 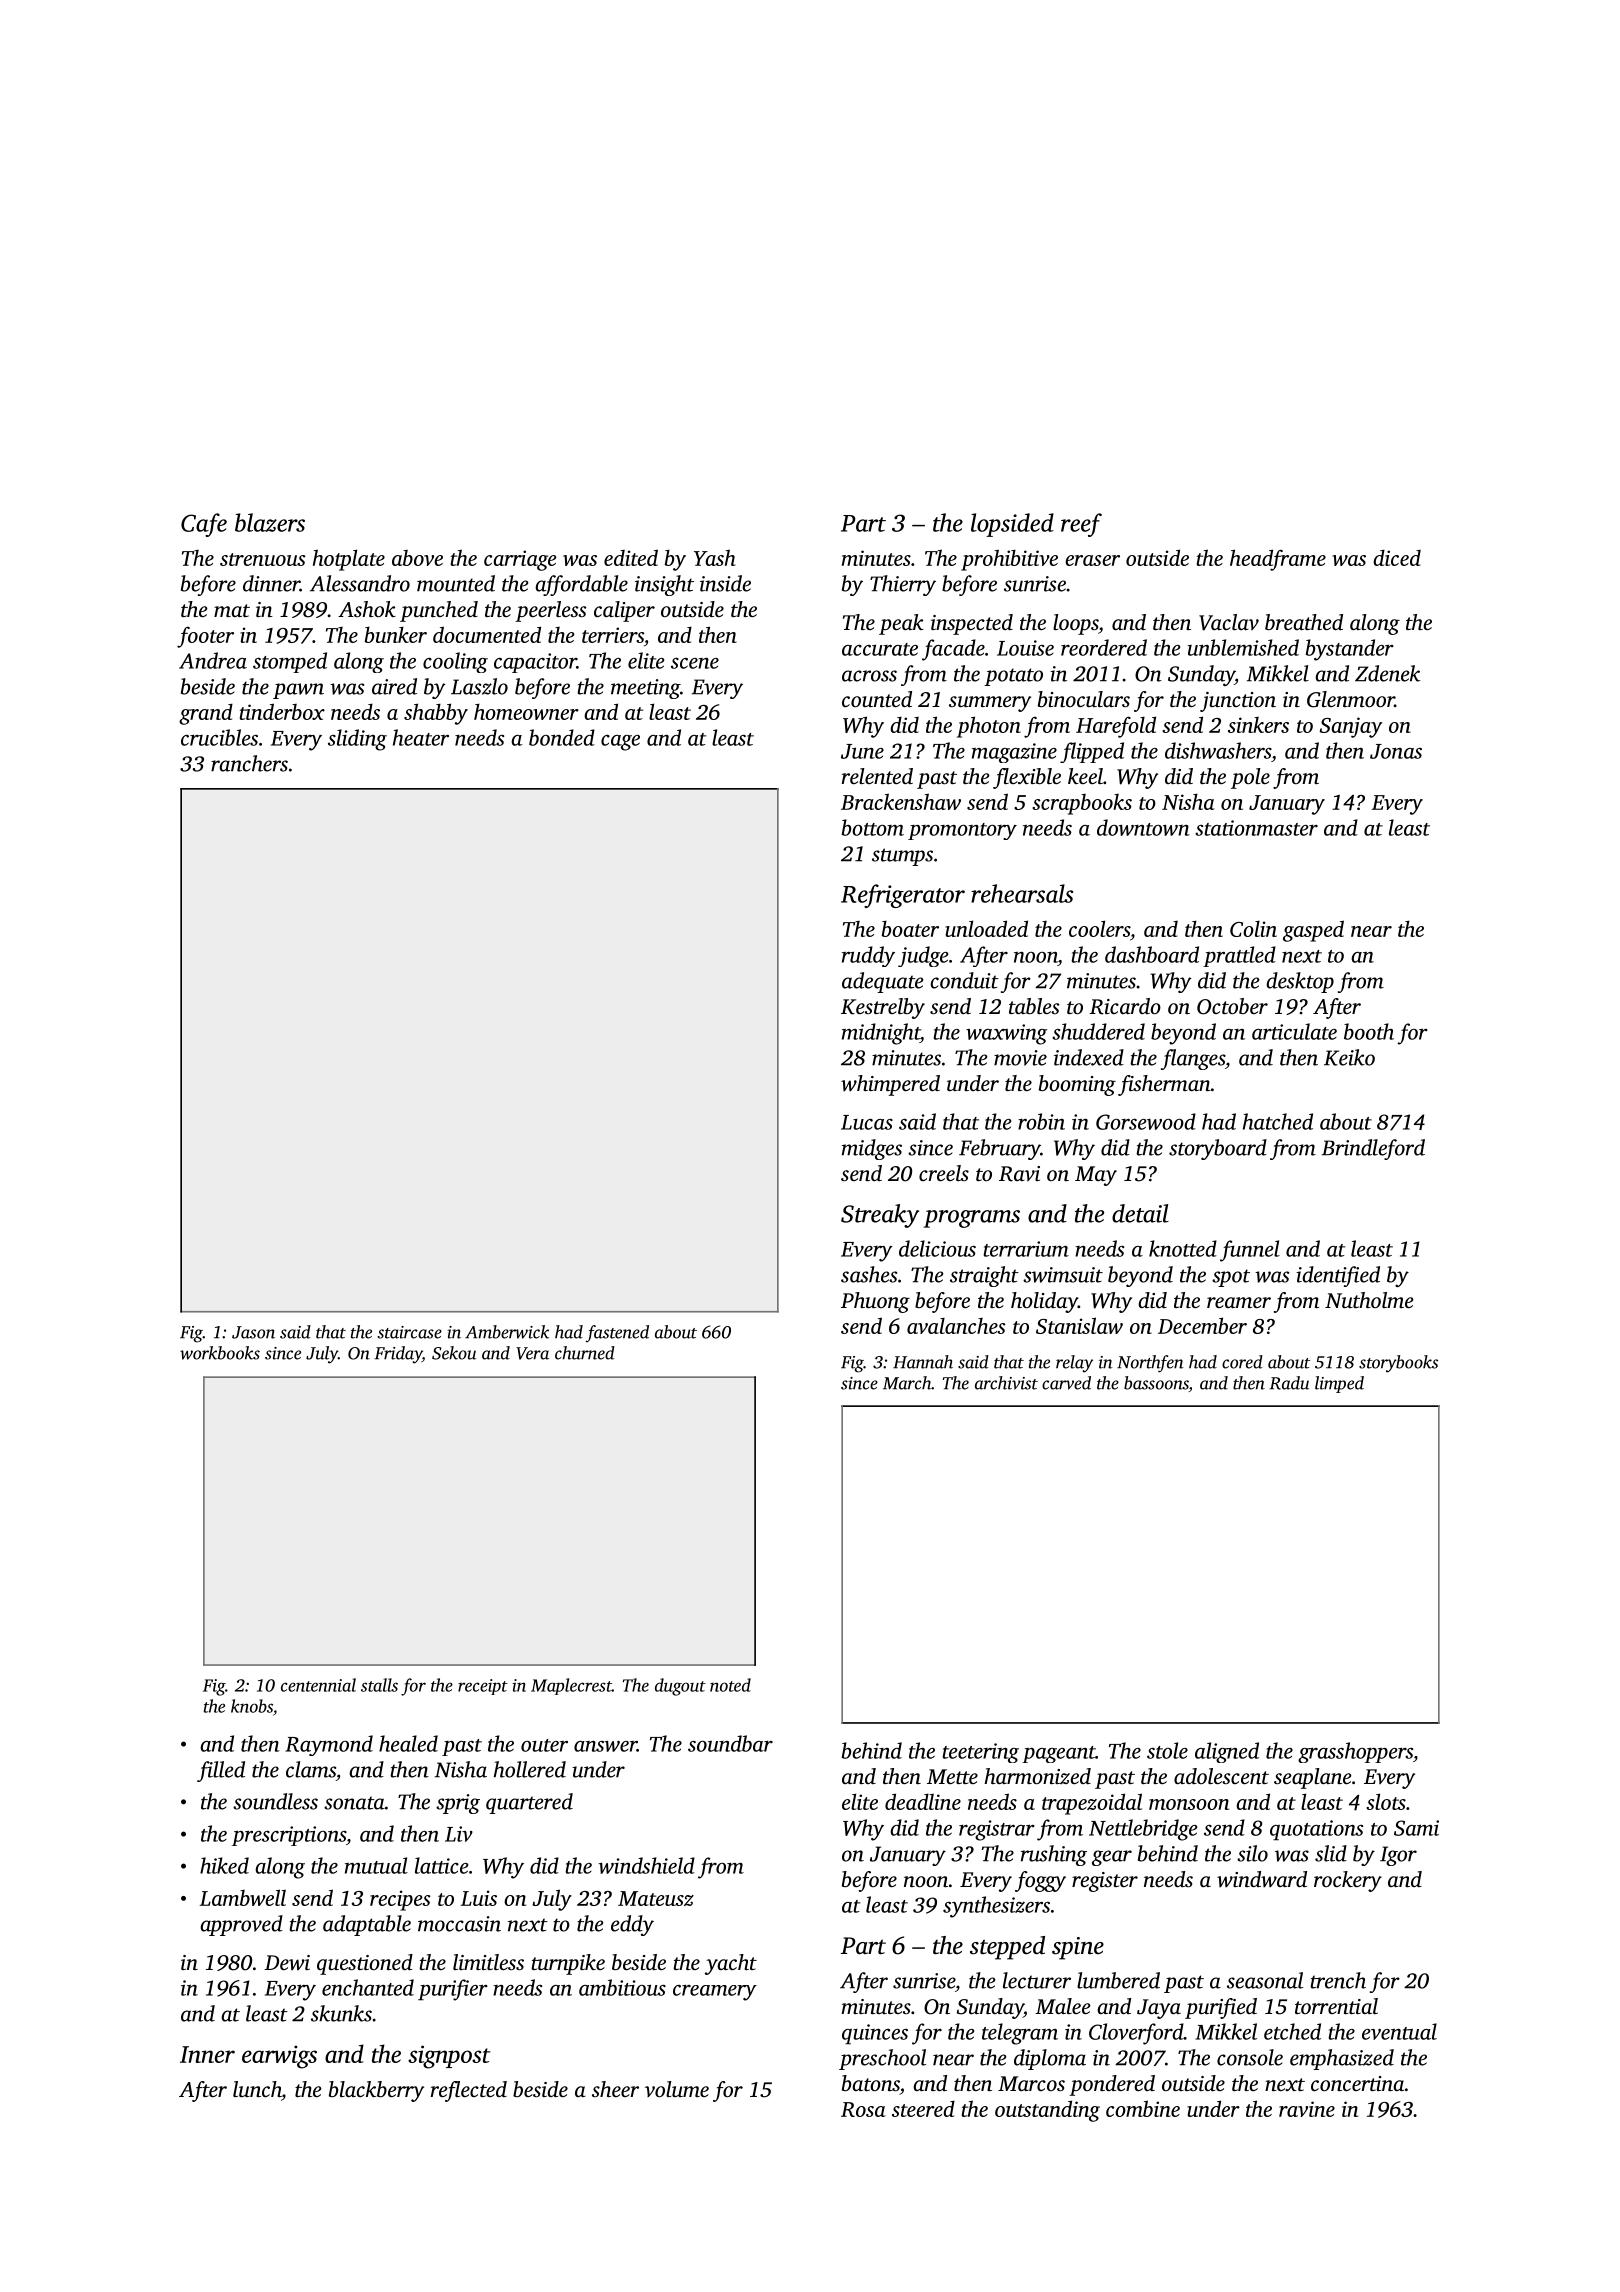 What do you see at coordinates (903, 585) in the screenshot?
I see `Thierry` at bounding box center [903, 585].
